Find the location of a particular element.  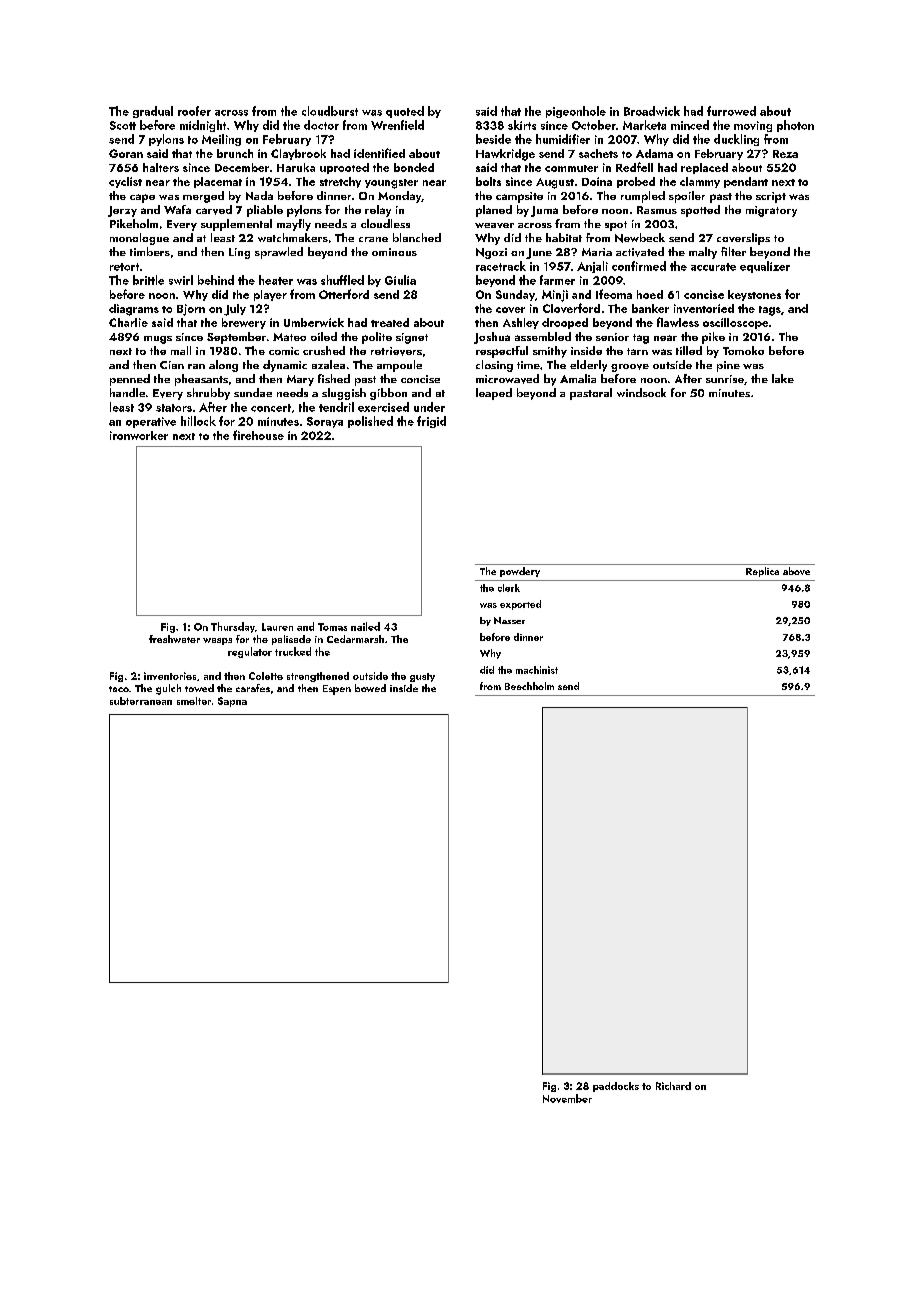

beside is located at coordinates (493, 139).
